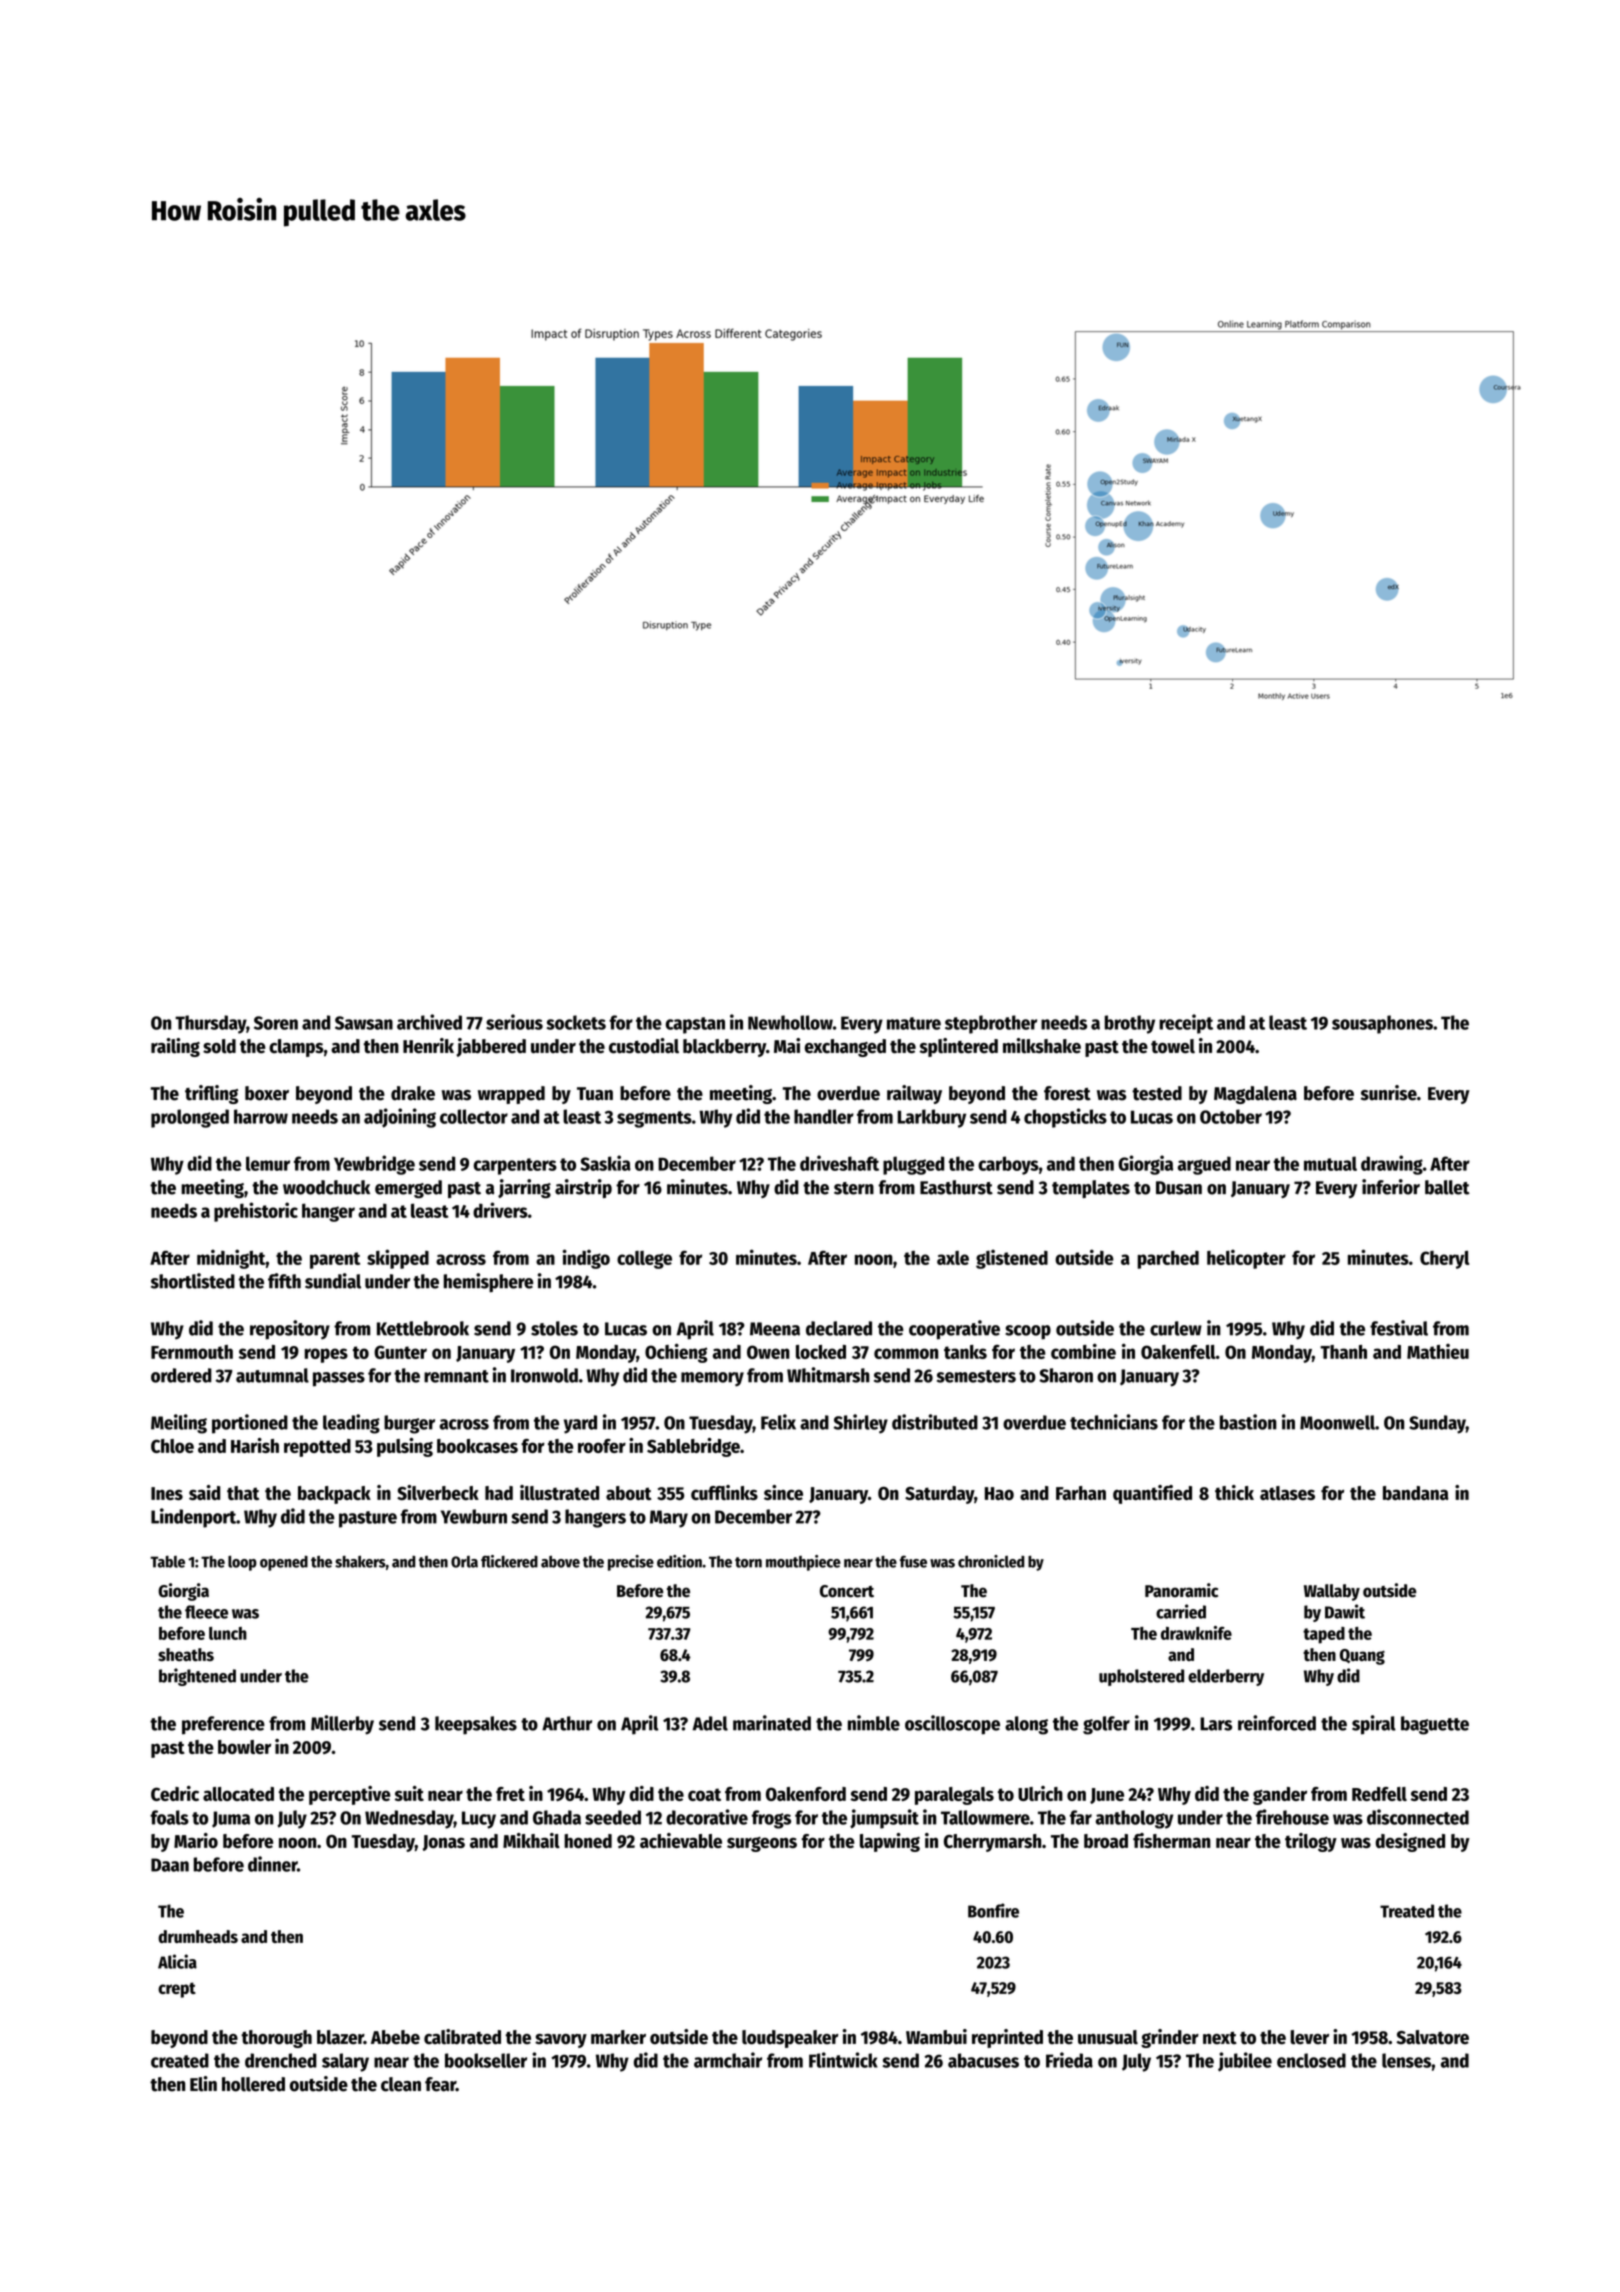 The width and height of the page is (1620, 2292). What do you see at coordinates (1181, 1611) in the page?
I see `carried` at bounding box center [1181, 1611].
